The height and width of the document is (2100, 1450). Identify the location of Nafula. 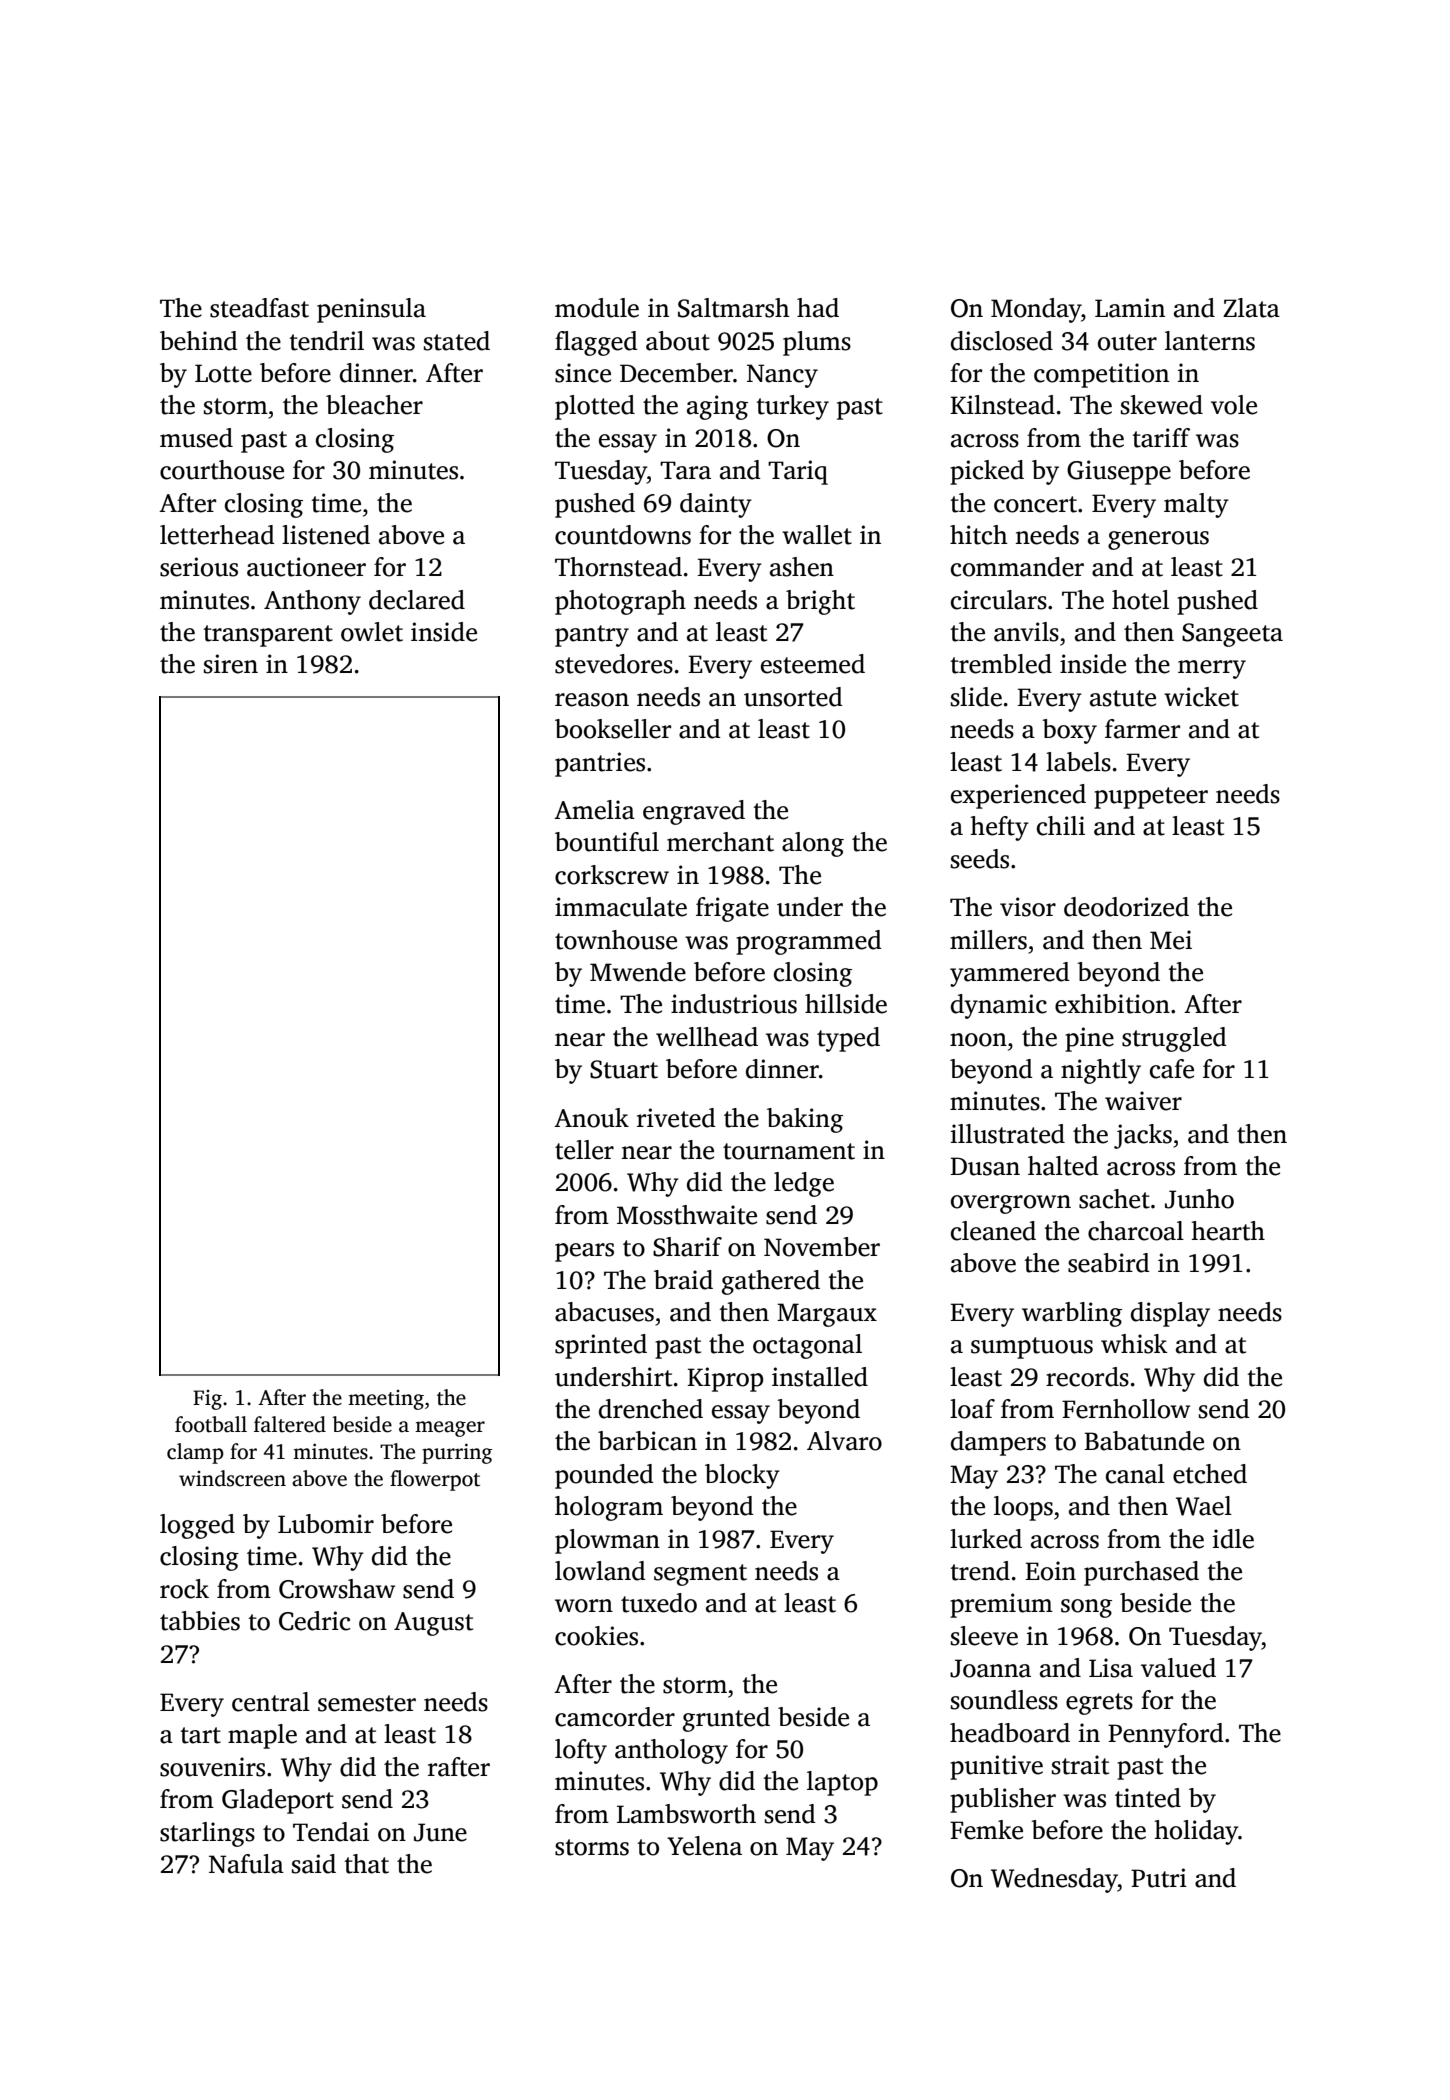
(246, 1864).
